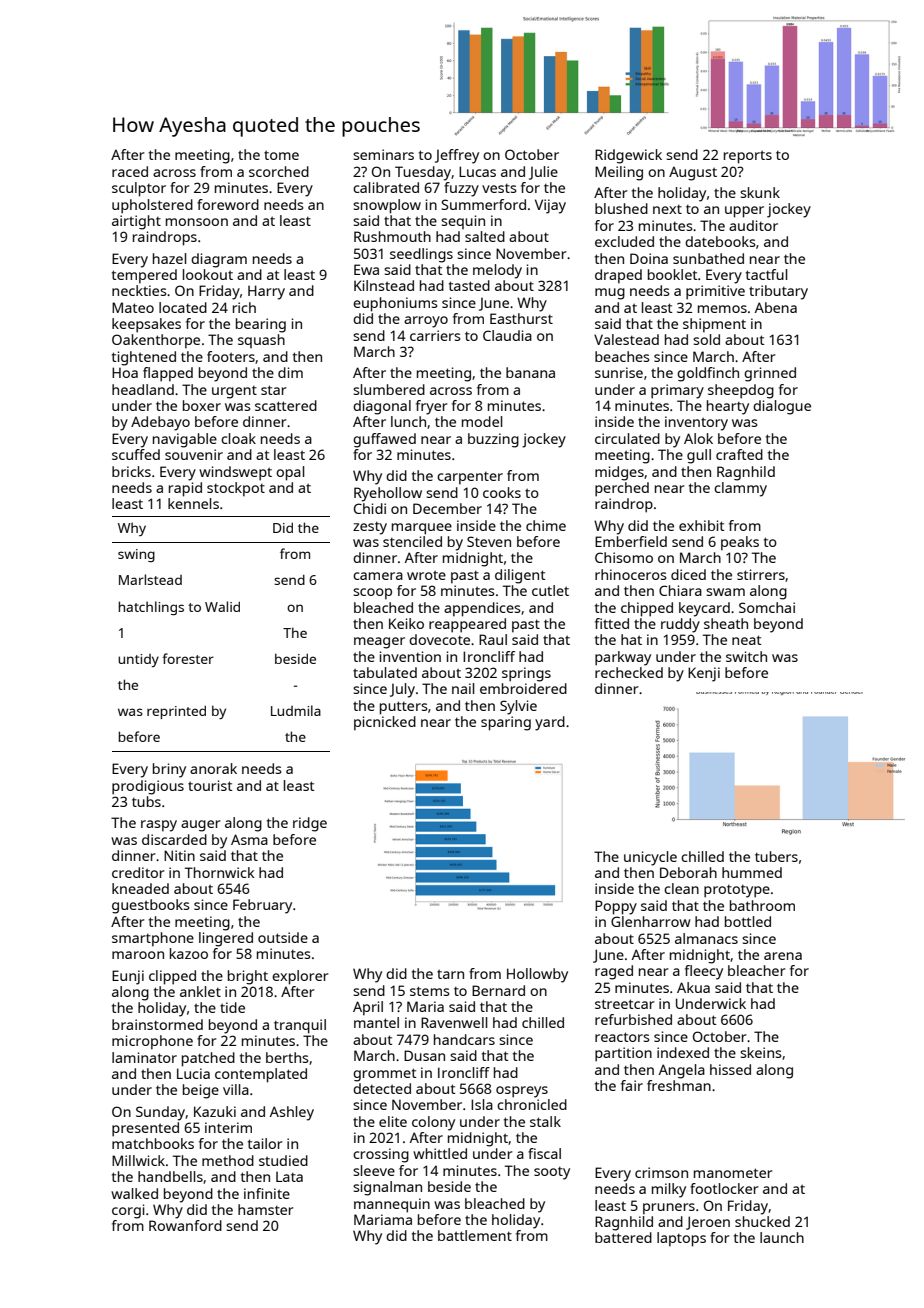 Image resolution: width=924 pixels, height=1308 pixels. I want to click on lunch, so click(408, 421).
